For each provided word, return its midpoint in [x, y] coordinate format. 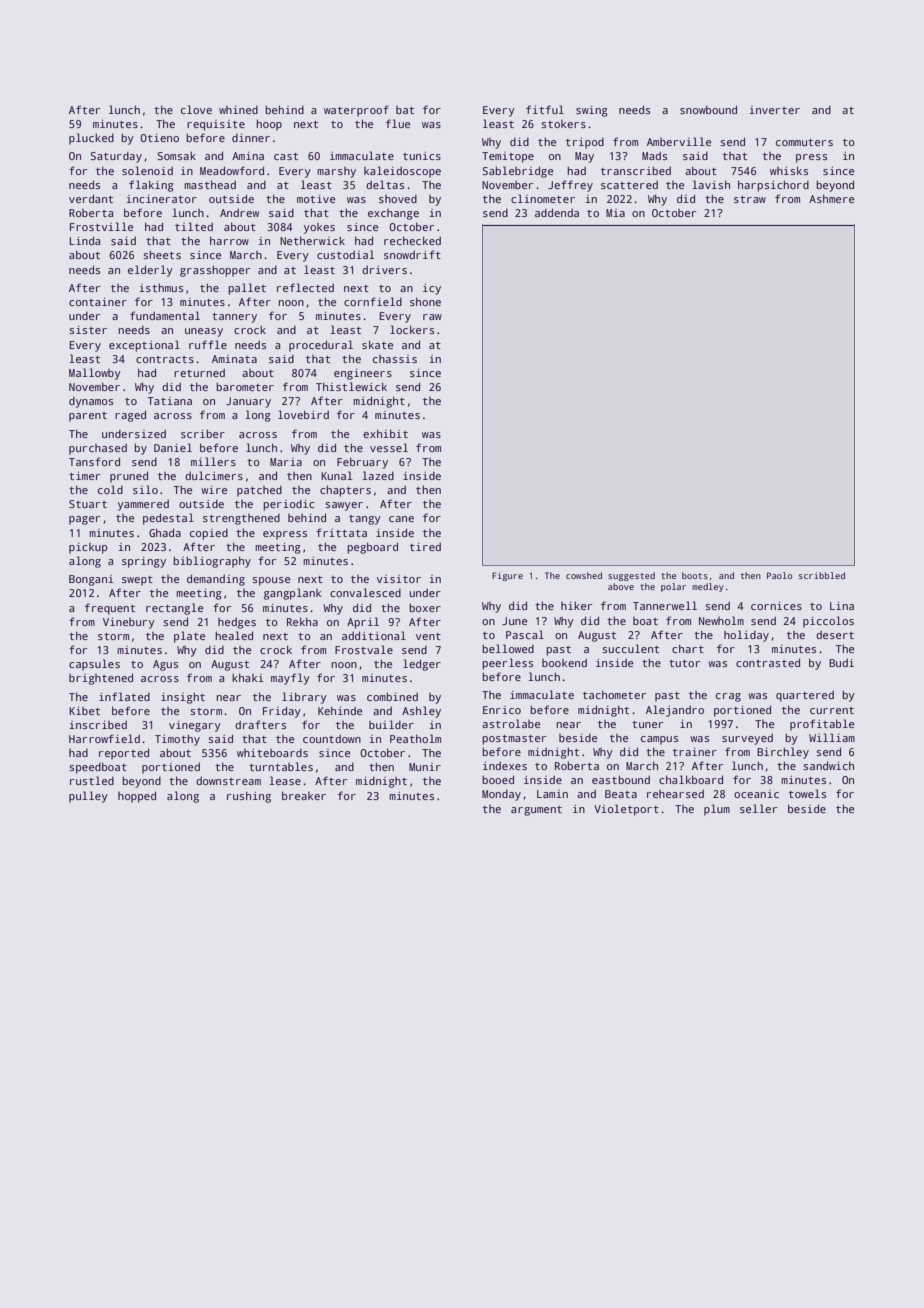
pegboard [372, 548]
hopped [137, 797]
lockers [412, 329]
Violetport [626, 810]
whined [238, 110]
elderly [150, 271]
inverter [775, 110]
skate [377, 344]
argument [536, 811]
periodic [288, 505]
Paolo [779, 575]
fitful [545, 109]
